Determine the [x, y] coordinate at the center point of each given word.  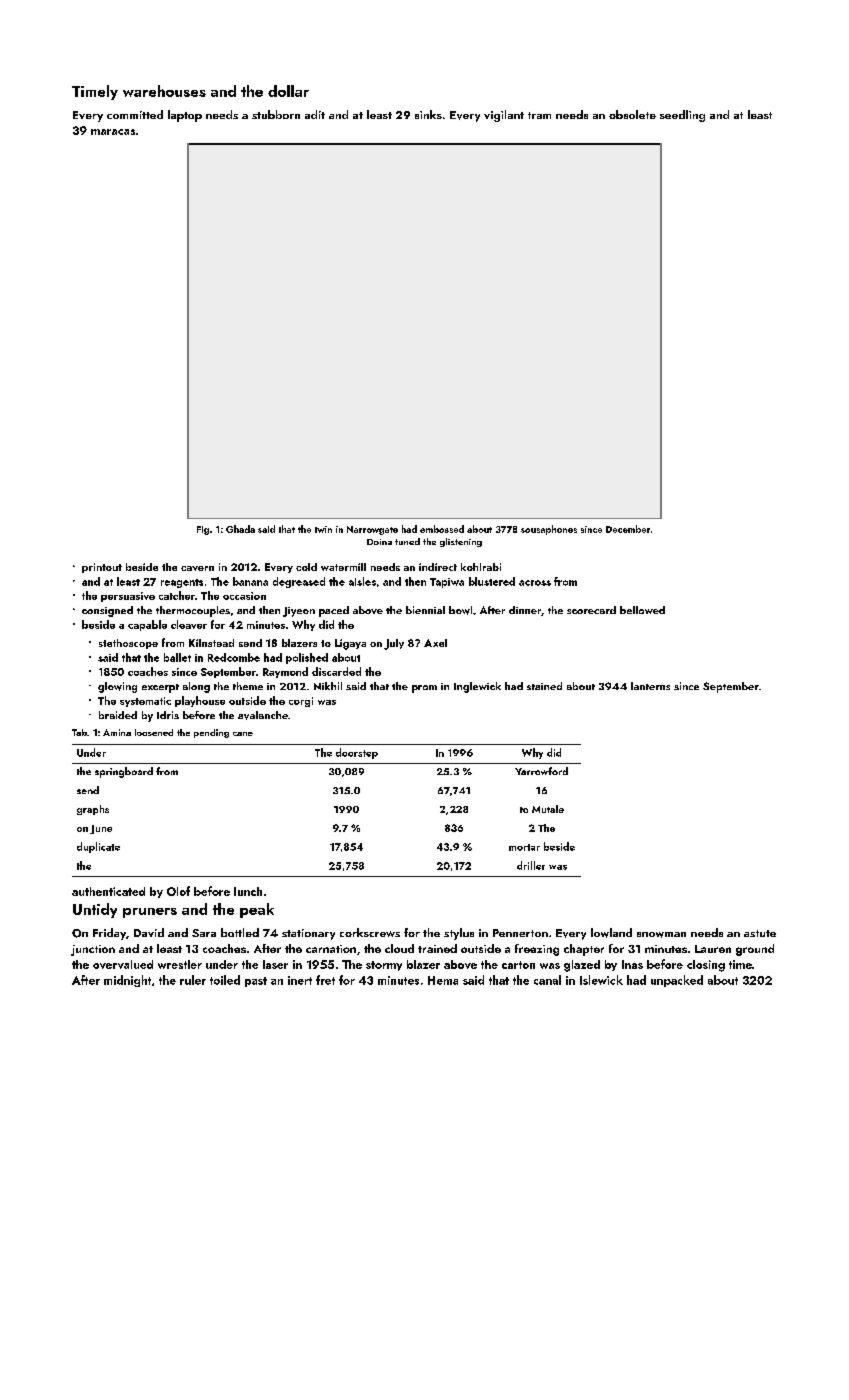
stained [544, 686]
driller [531, 865]
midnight [127, 981]
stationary [308, 934]
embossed [442, 529]
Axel [435, 643]
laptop [185, 116]
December [628, 529]
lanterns [650, 686]
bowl [460, 610]
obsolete [632, 114]
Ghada [240, 529]
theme [248, 686]
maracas [113, 132]
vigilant [504, 116]
